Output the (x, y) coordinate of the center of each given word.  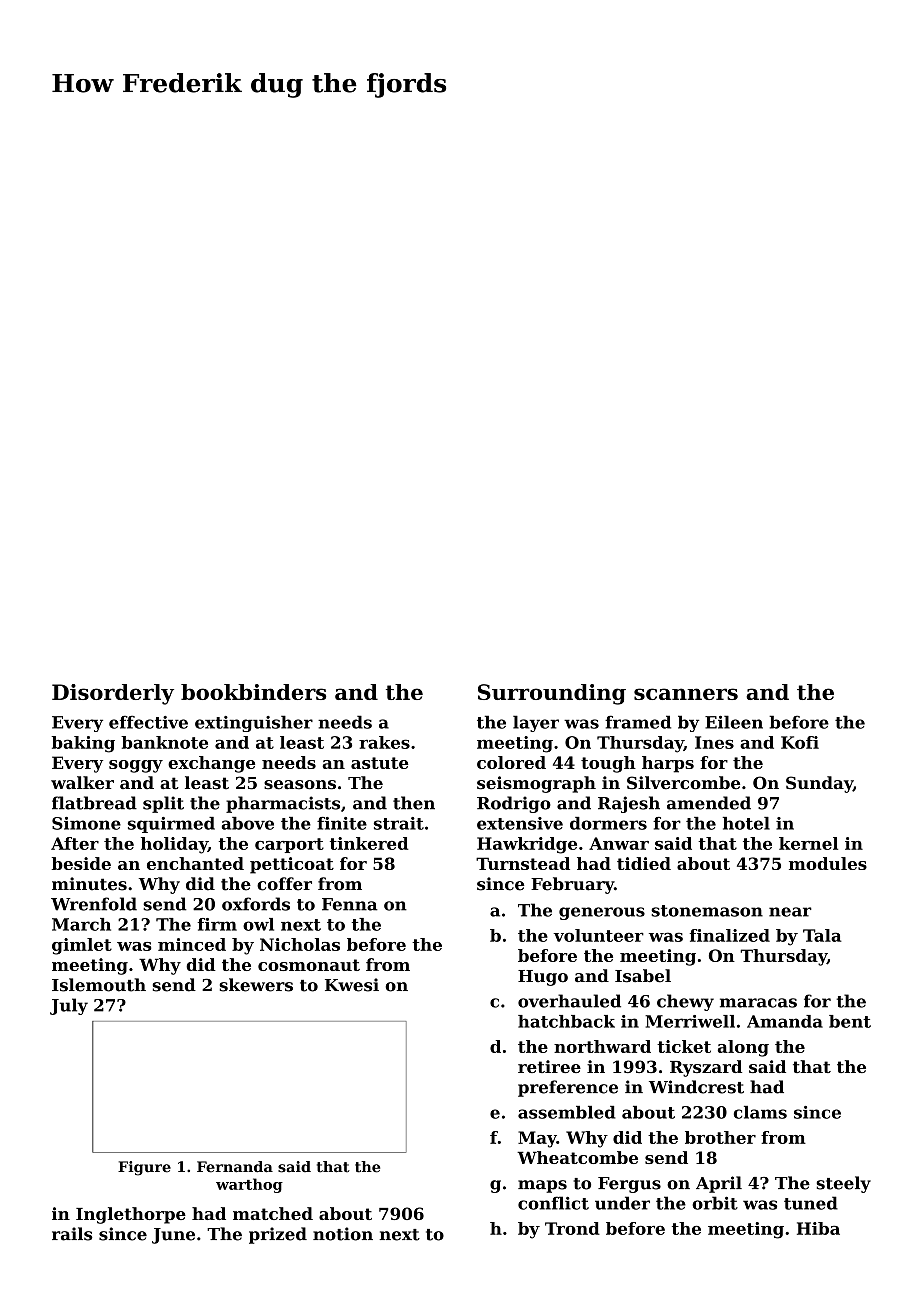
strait (399, 823)
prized (278, 1235)
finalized (730, 935)
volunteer (598, 935)
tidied (644, 863)
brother (720, 1137)
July (69, 1006)
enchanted (195, 863)
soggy (136, 766)
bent (850, 1021)
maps (542, 1186)
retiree (549, 1066)
